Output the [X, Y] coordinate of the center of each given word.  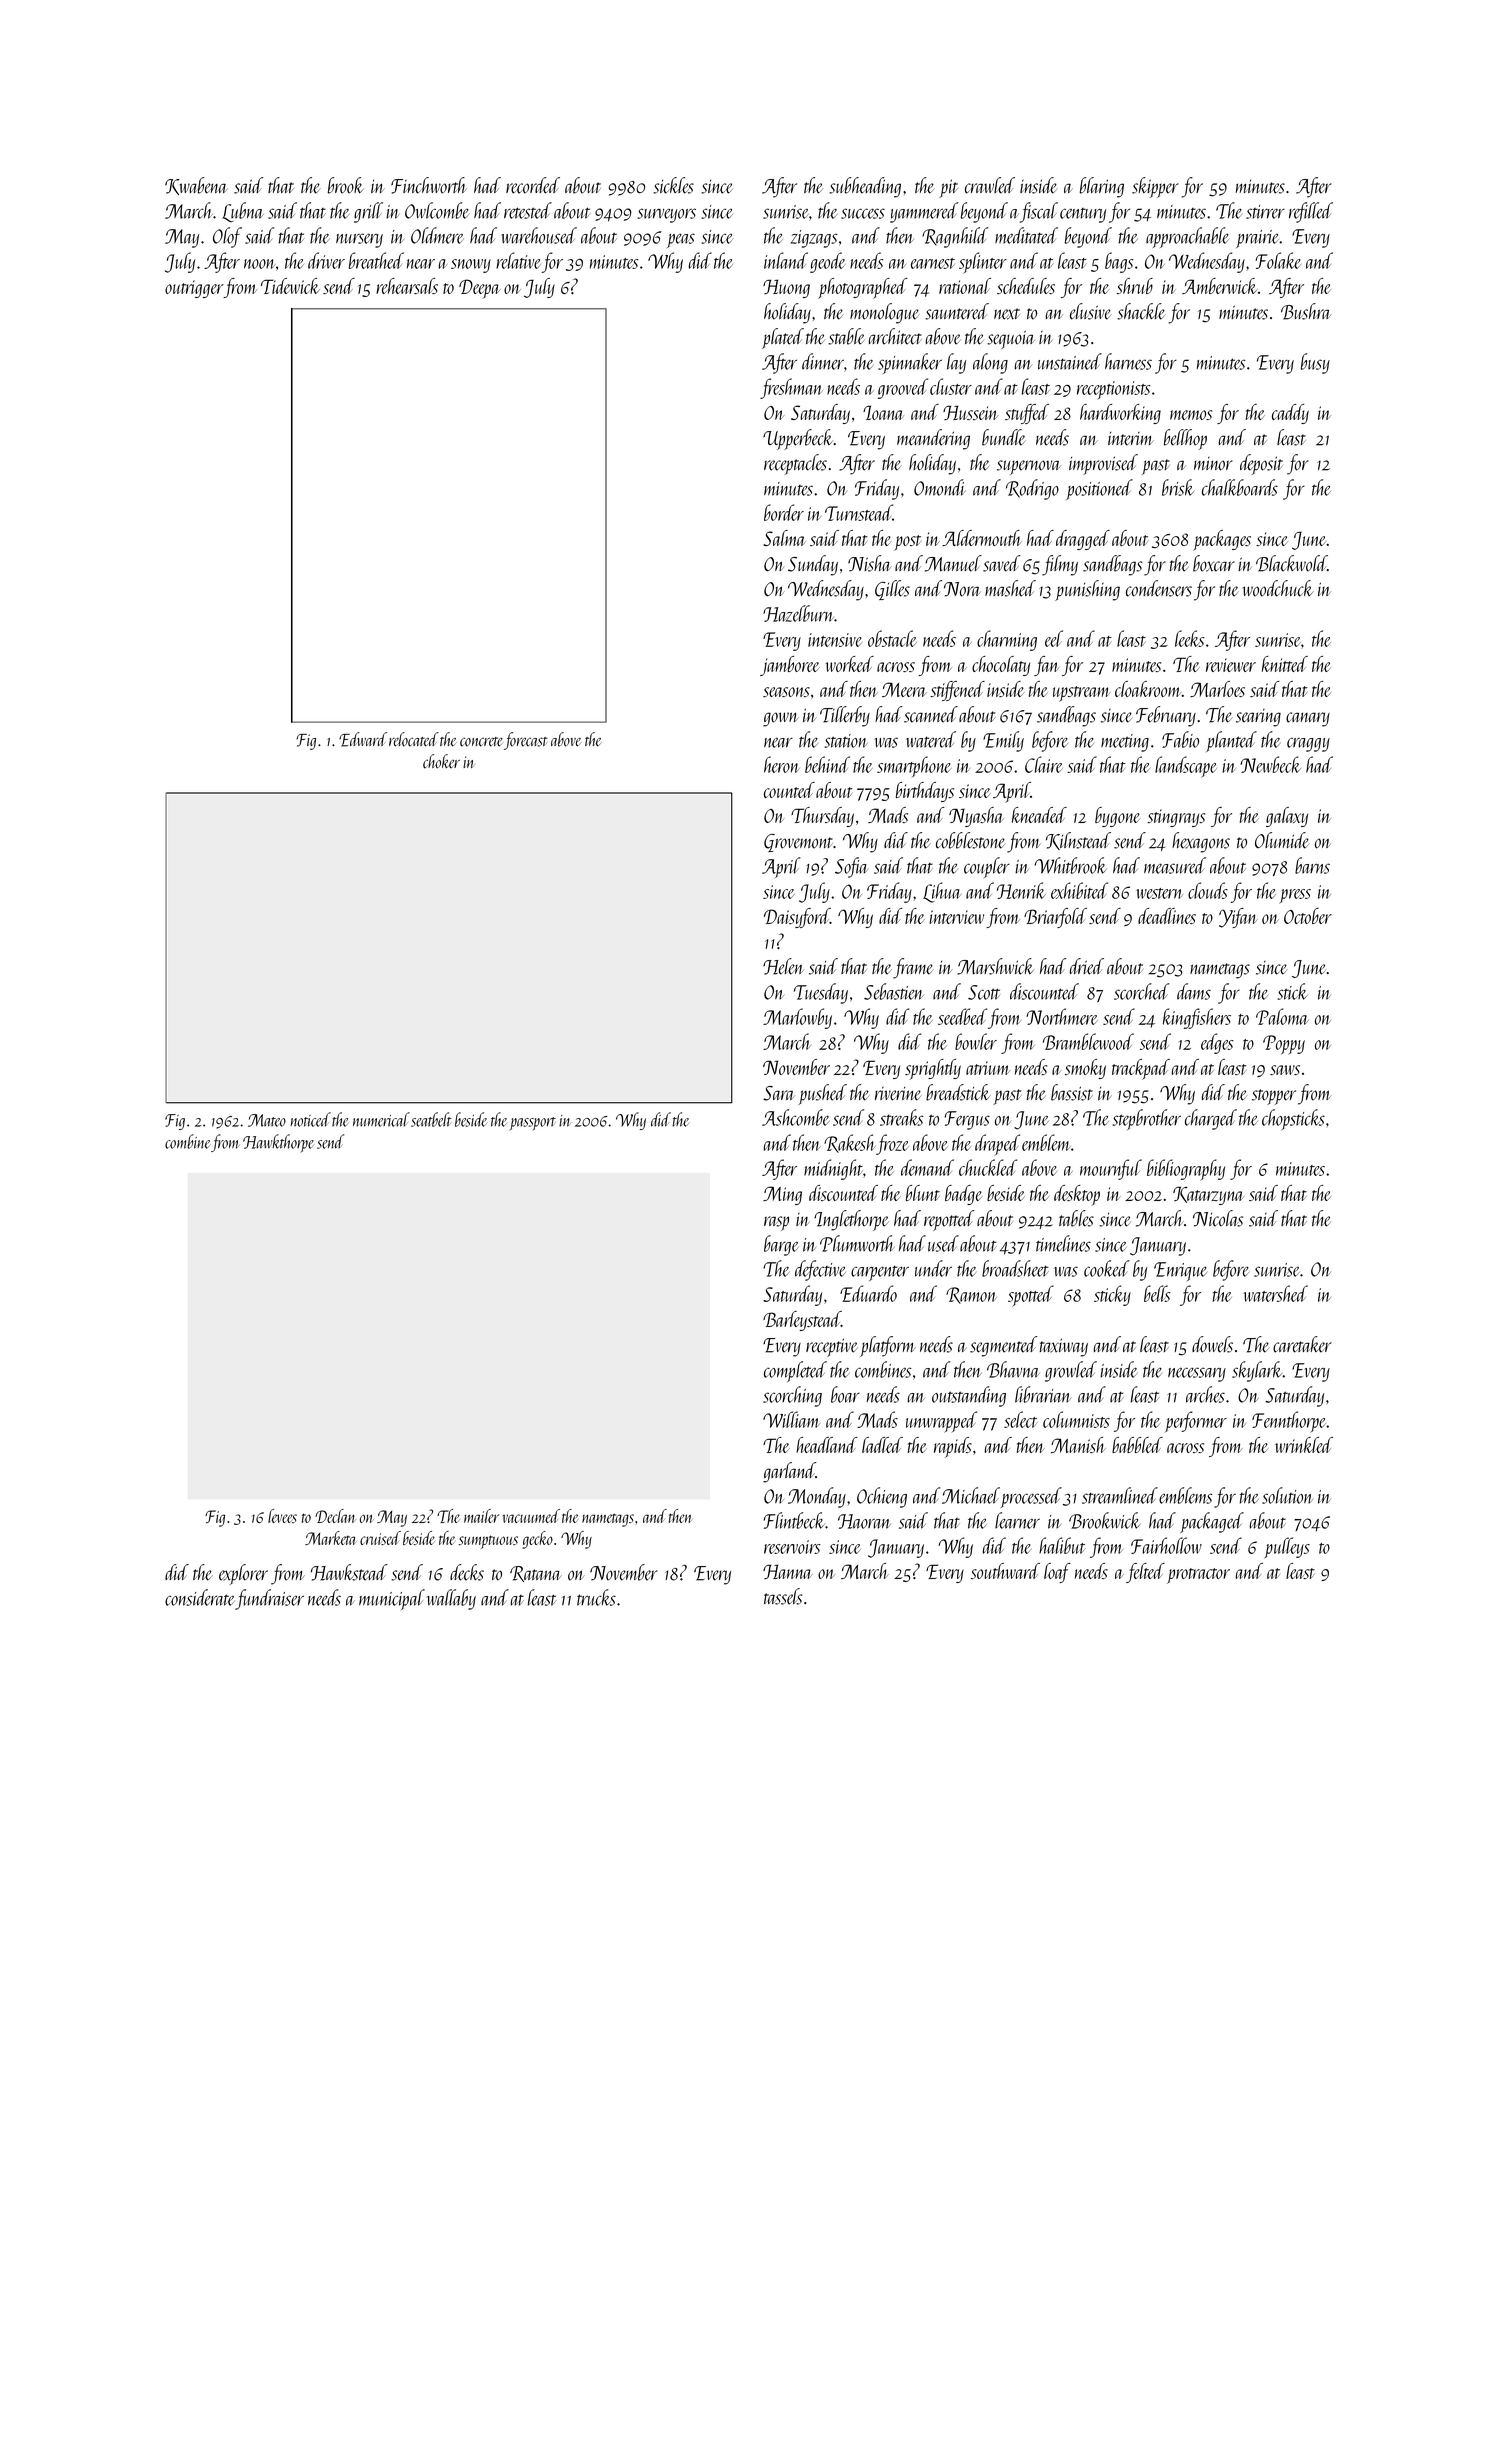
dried [1087, 966]
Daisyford [797, 918]
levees [282, 1516]
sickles [673, 185]
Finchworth [429, 185]
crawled [990, 185]
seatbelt [431, 1119]
